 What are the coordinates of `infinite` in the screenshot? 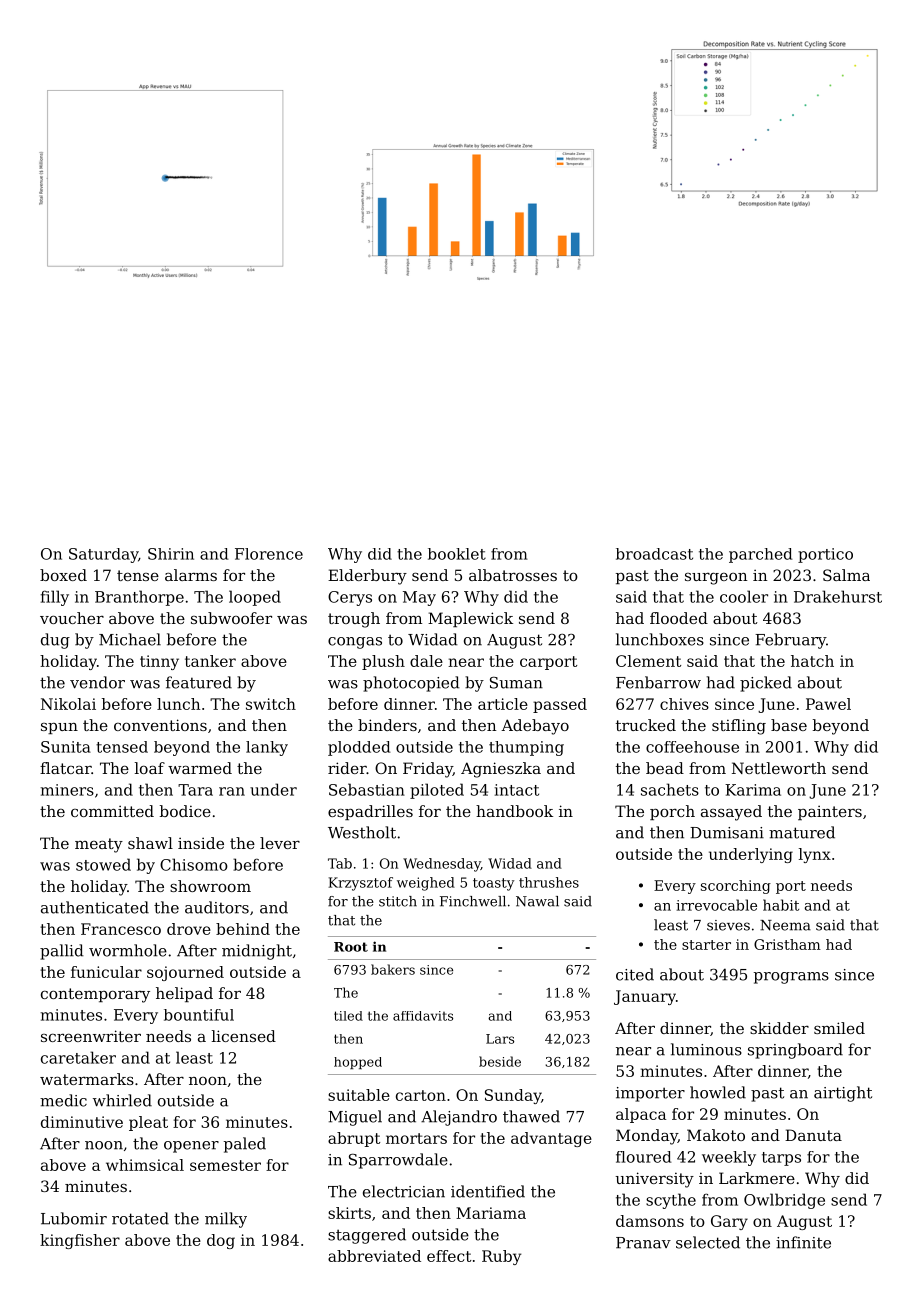 It's located at (803, 1242).
